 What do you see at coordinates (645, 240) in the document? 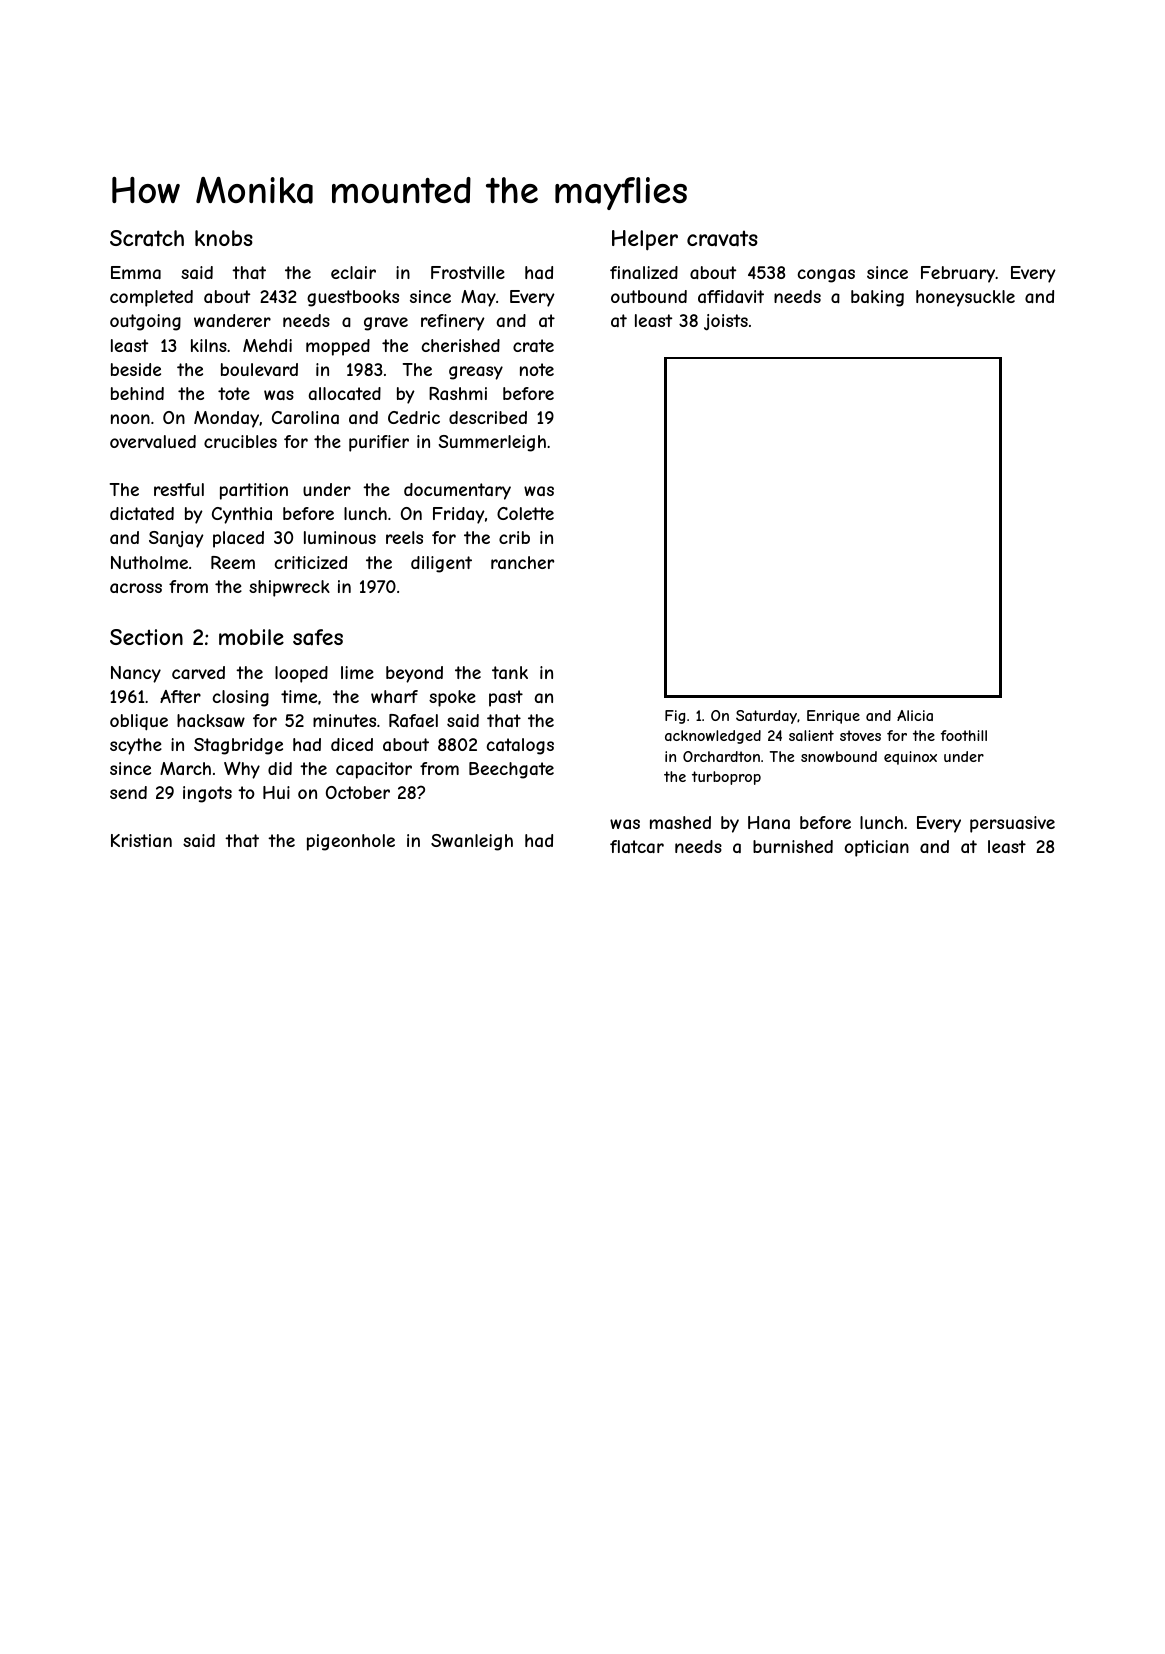
I see `Helper` at bounding box center [645, 240].
